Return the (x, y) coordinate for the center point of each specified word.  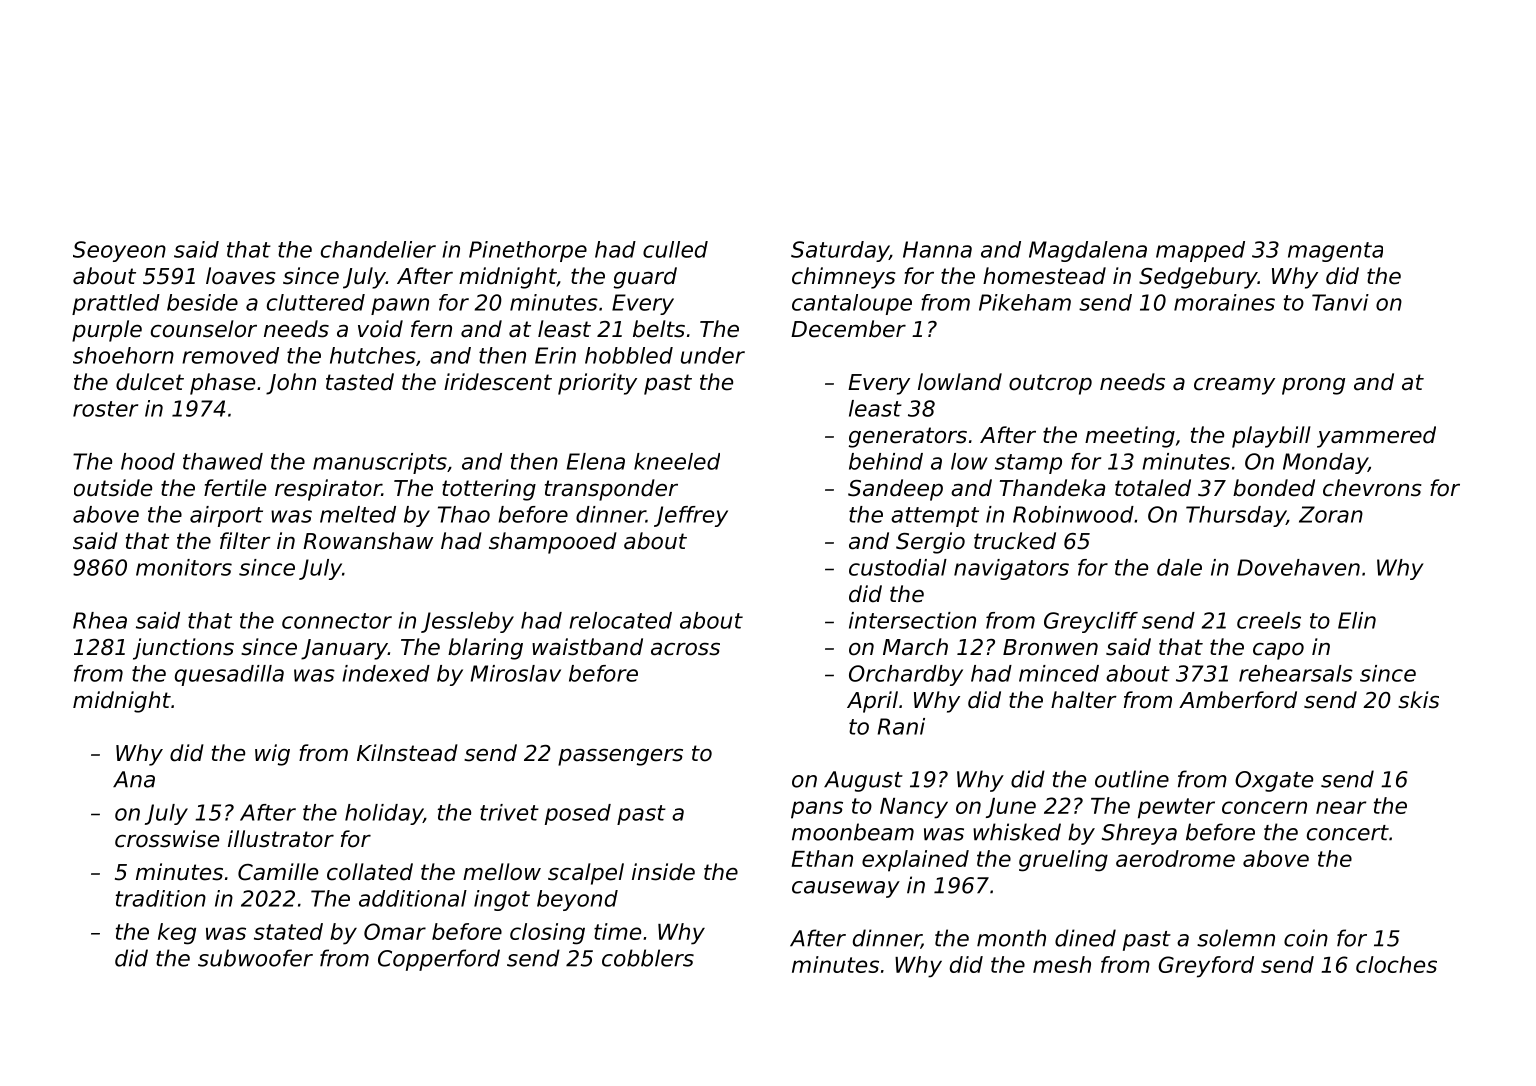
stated (288, 931)
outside (113, 488)
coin (1306, 938)
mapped (1200, 251)
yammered (1376, 437)
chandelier (378, 249)
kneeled (677, 461)
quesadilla (229, 675)
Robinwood (1073, 514)
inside (663, 872)
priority (597, 384)
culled (675, 249)
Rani (901, 726)
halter (1084, 700)
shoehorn (123, 355)
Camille (278, 872)
